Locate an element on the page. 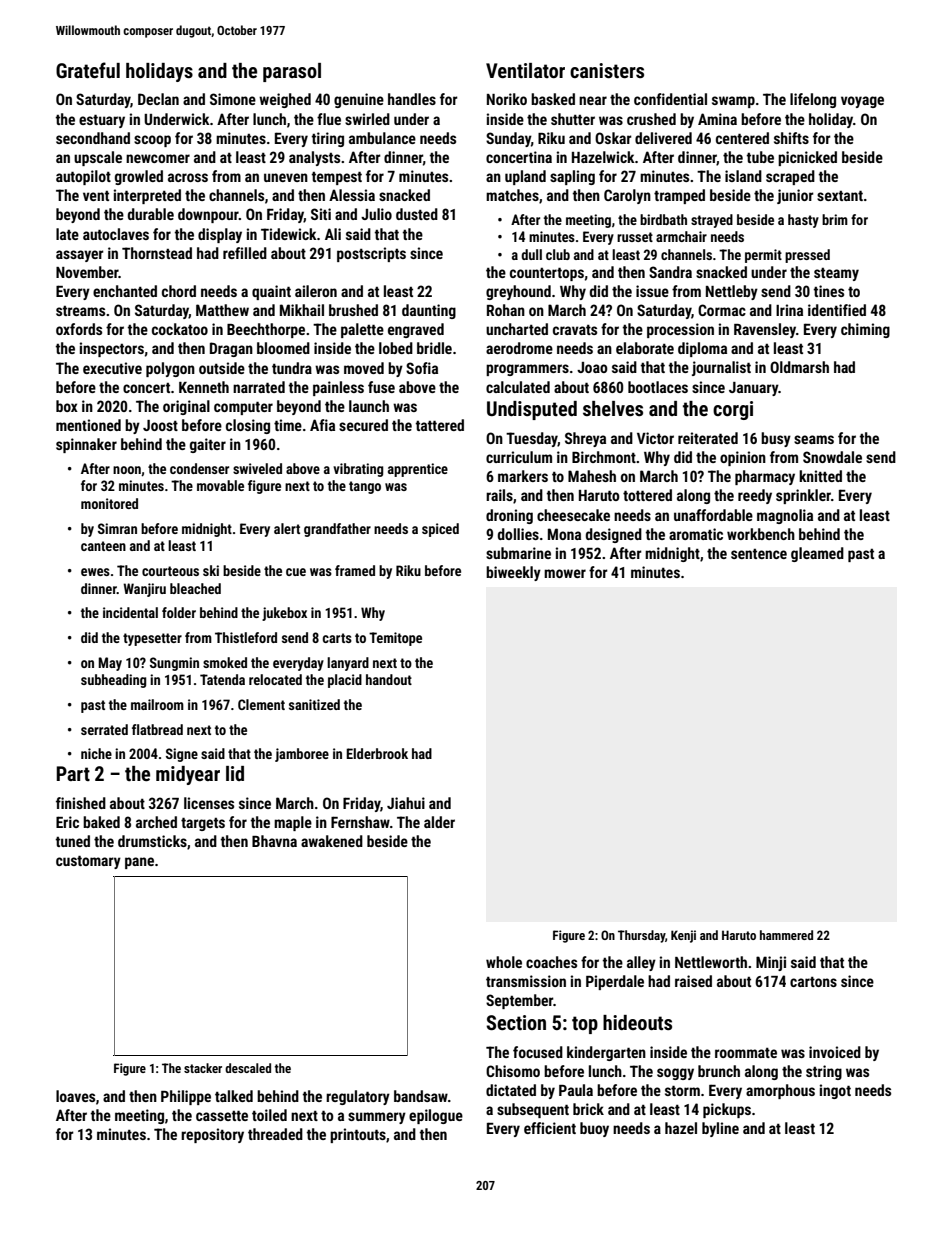 This image has height=1233, width=952. ambulance is located at coordinates (382, 138).
